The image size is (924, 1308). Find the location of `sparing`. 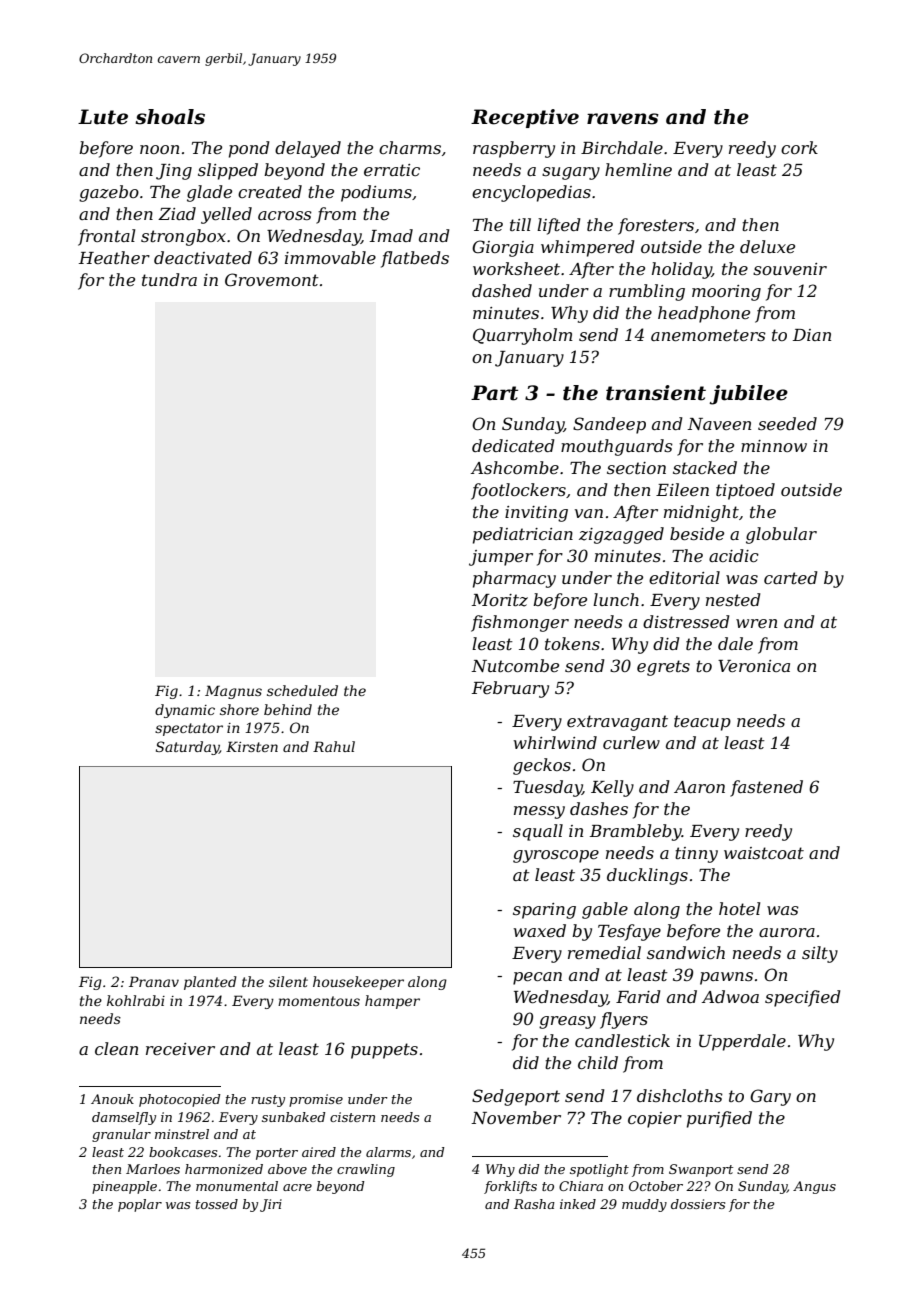

sparing is located at coordinates (544, 911).
